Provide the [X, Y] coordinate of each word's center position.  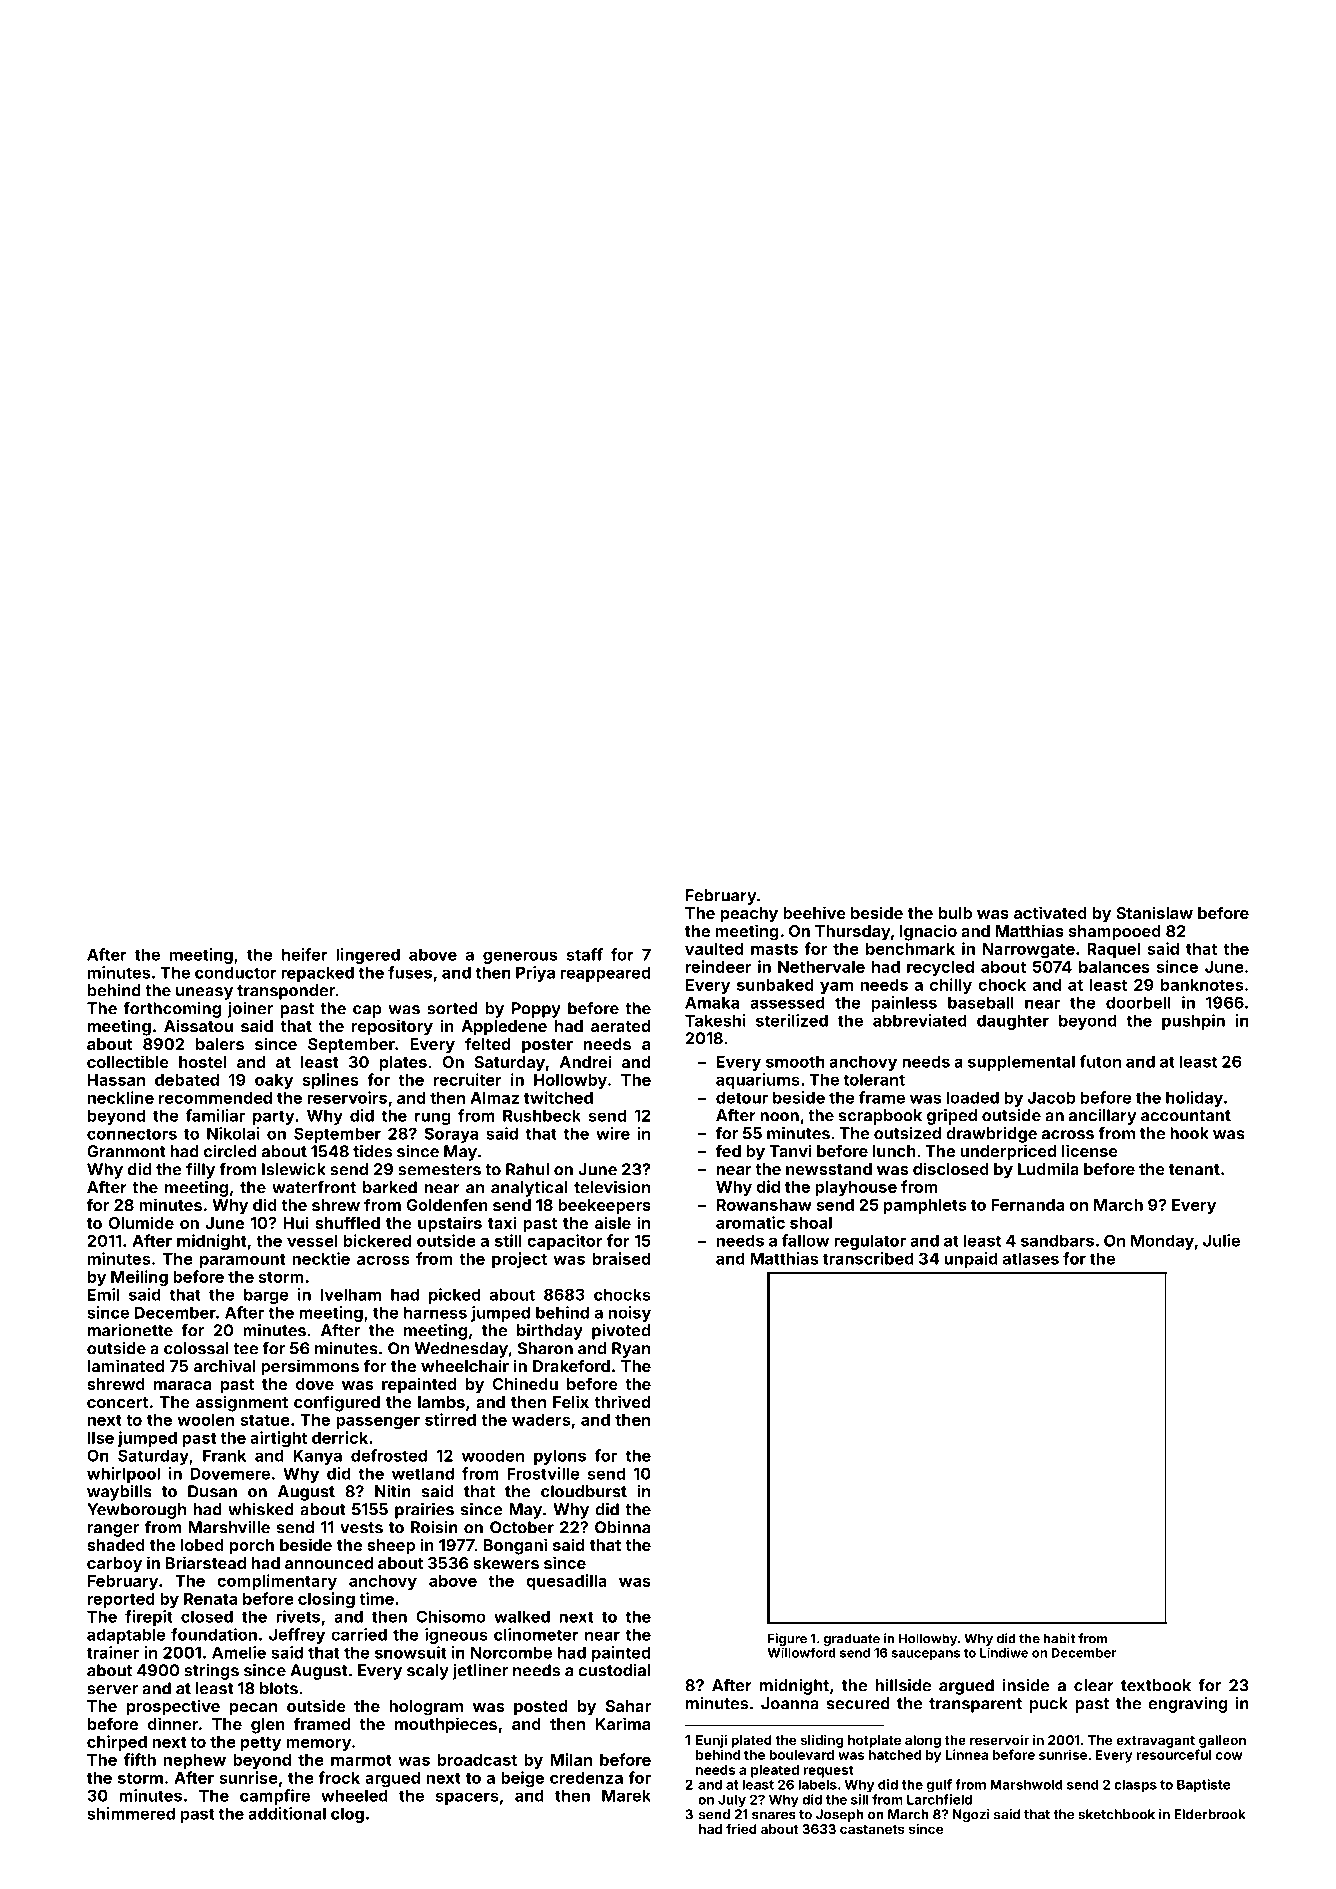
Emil [103, 1294]
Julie [1221, 1240]
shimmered [131, 1813]
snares [774, 1816]
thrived [622, 1401]
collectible [128, 1061]
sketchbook [1116, 1814]
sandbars [1057, 1240]
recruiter [468, 1079]
